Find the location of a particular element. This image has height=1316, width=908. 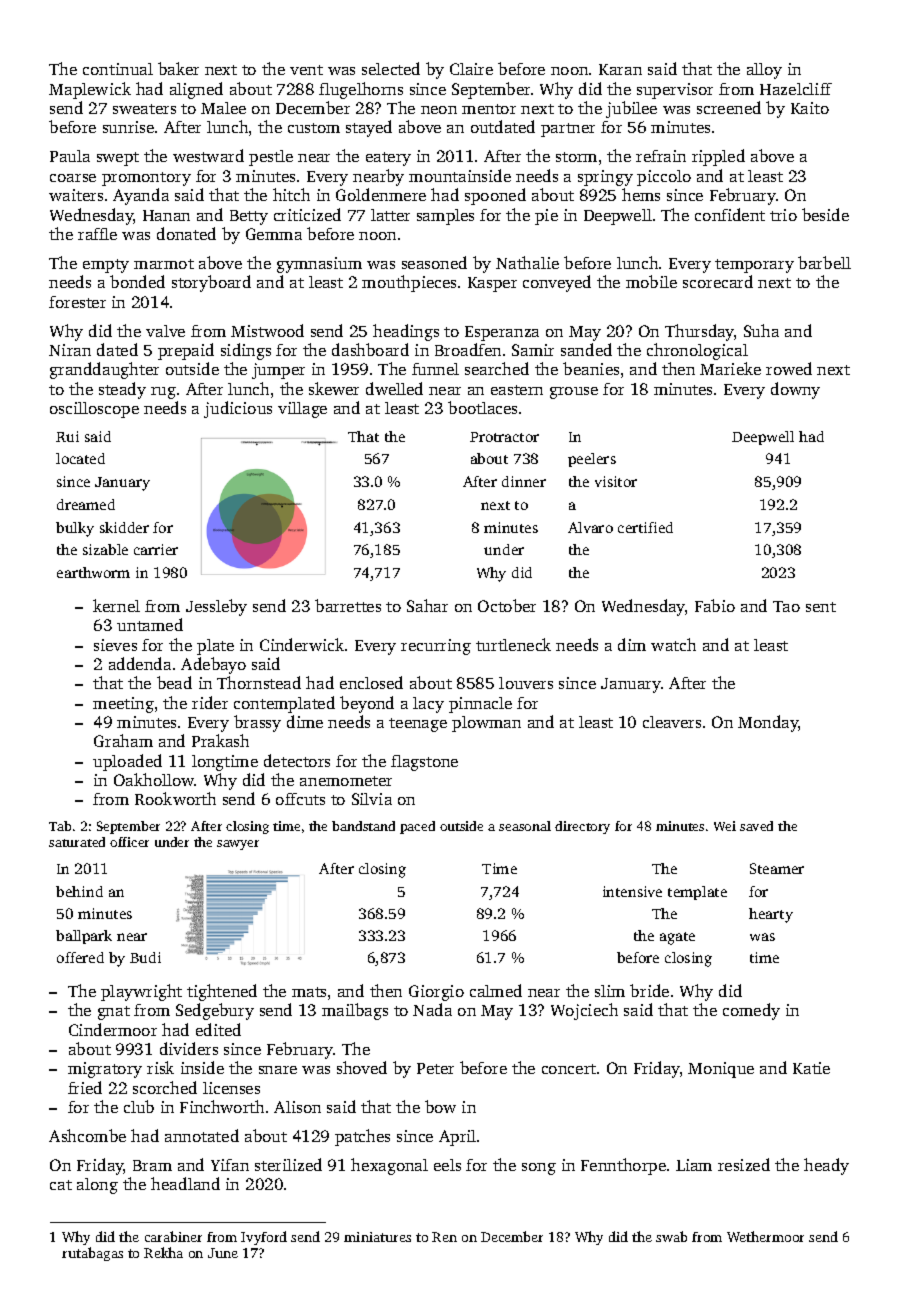

cleavers is located at coordinates (672, 722).
